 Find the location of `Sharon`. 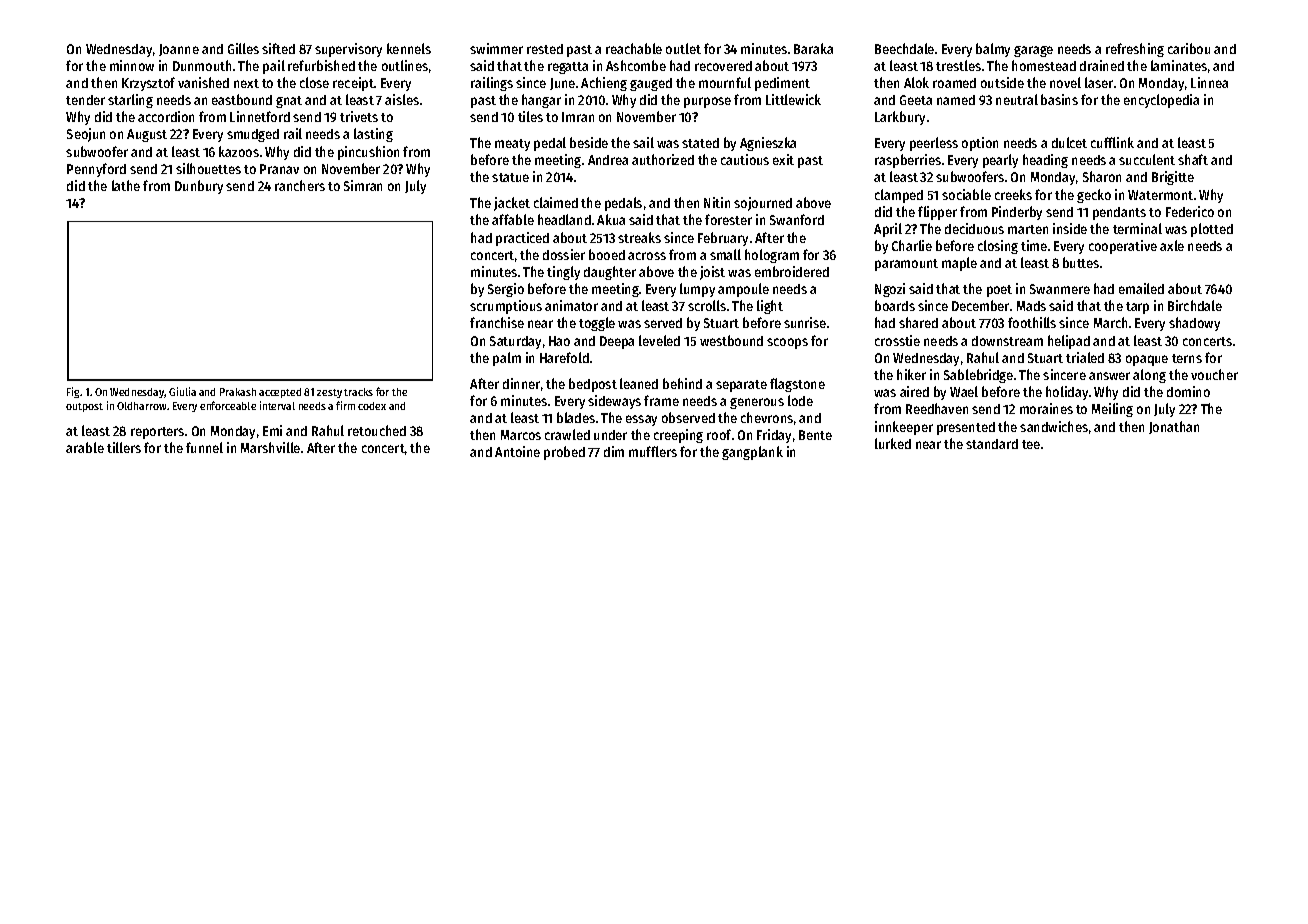

Sharon is located at coordinates (1102, 176).
